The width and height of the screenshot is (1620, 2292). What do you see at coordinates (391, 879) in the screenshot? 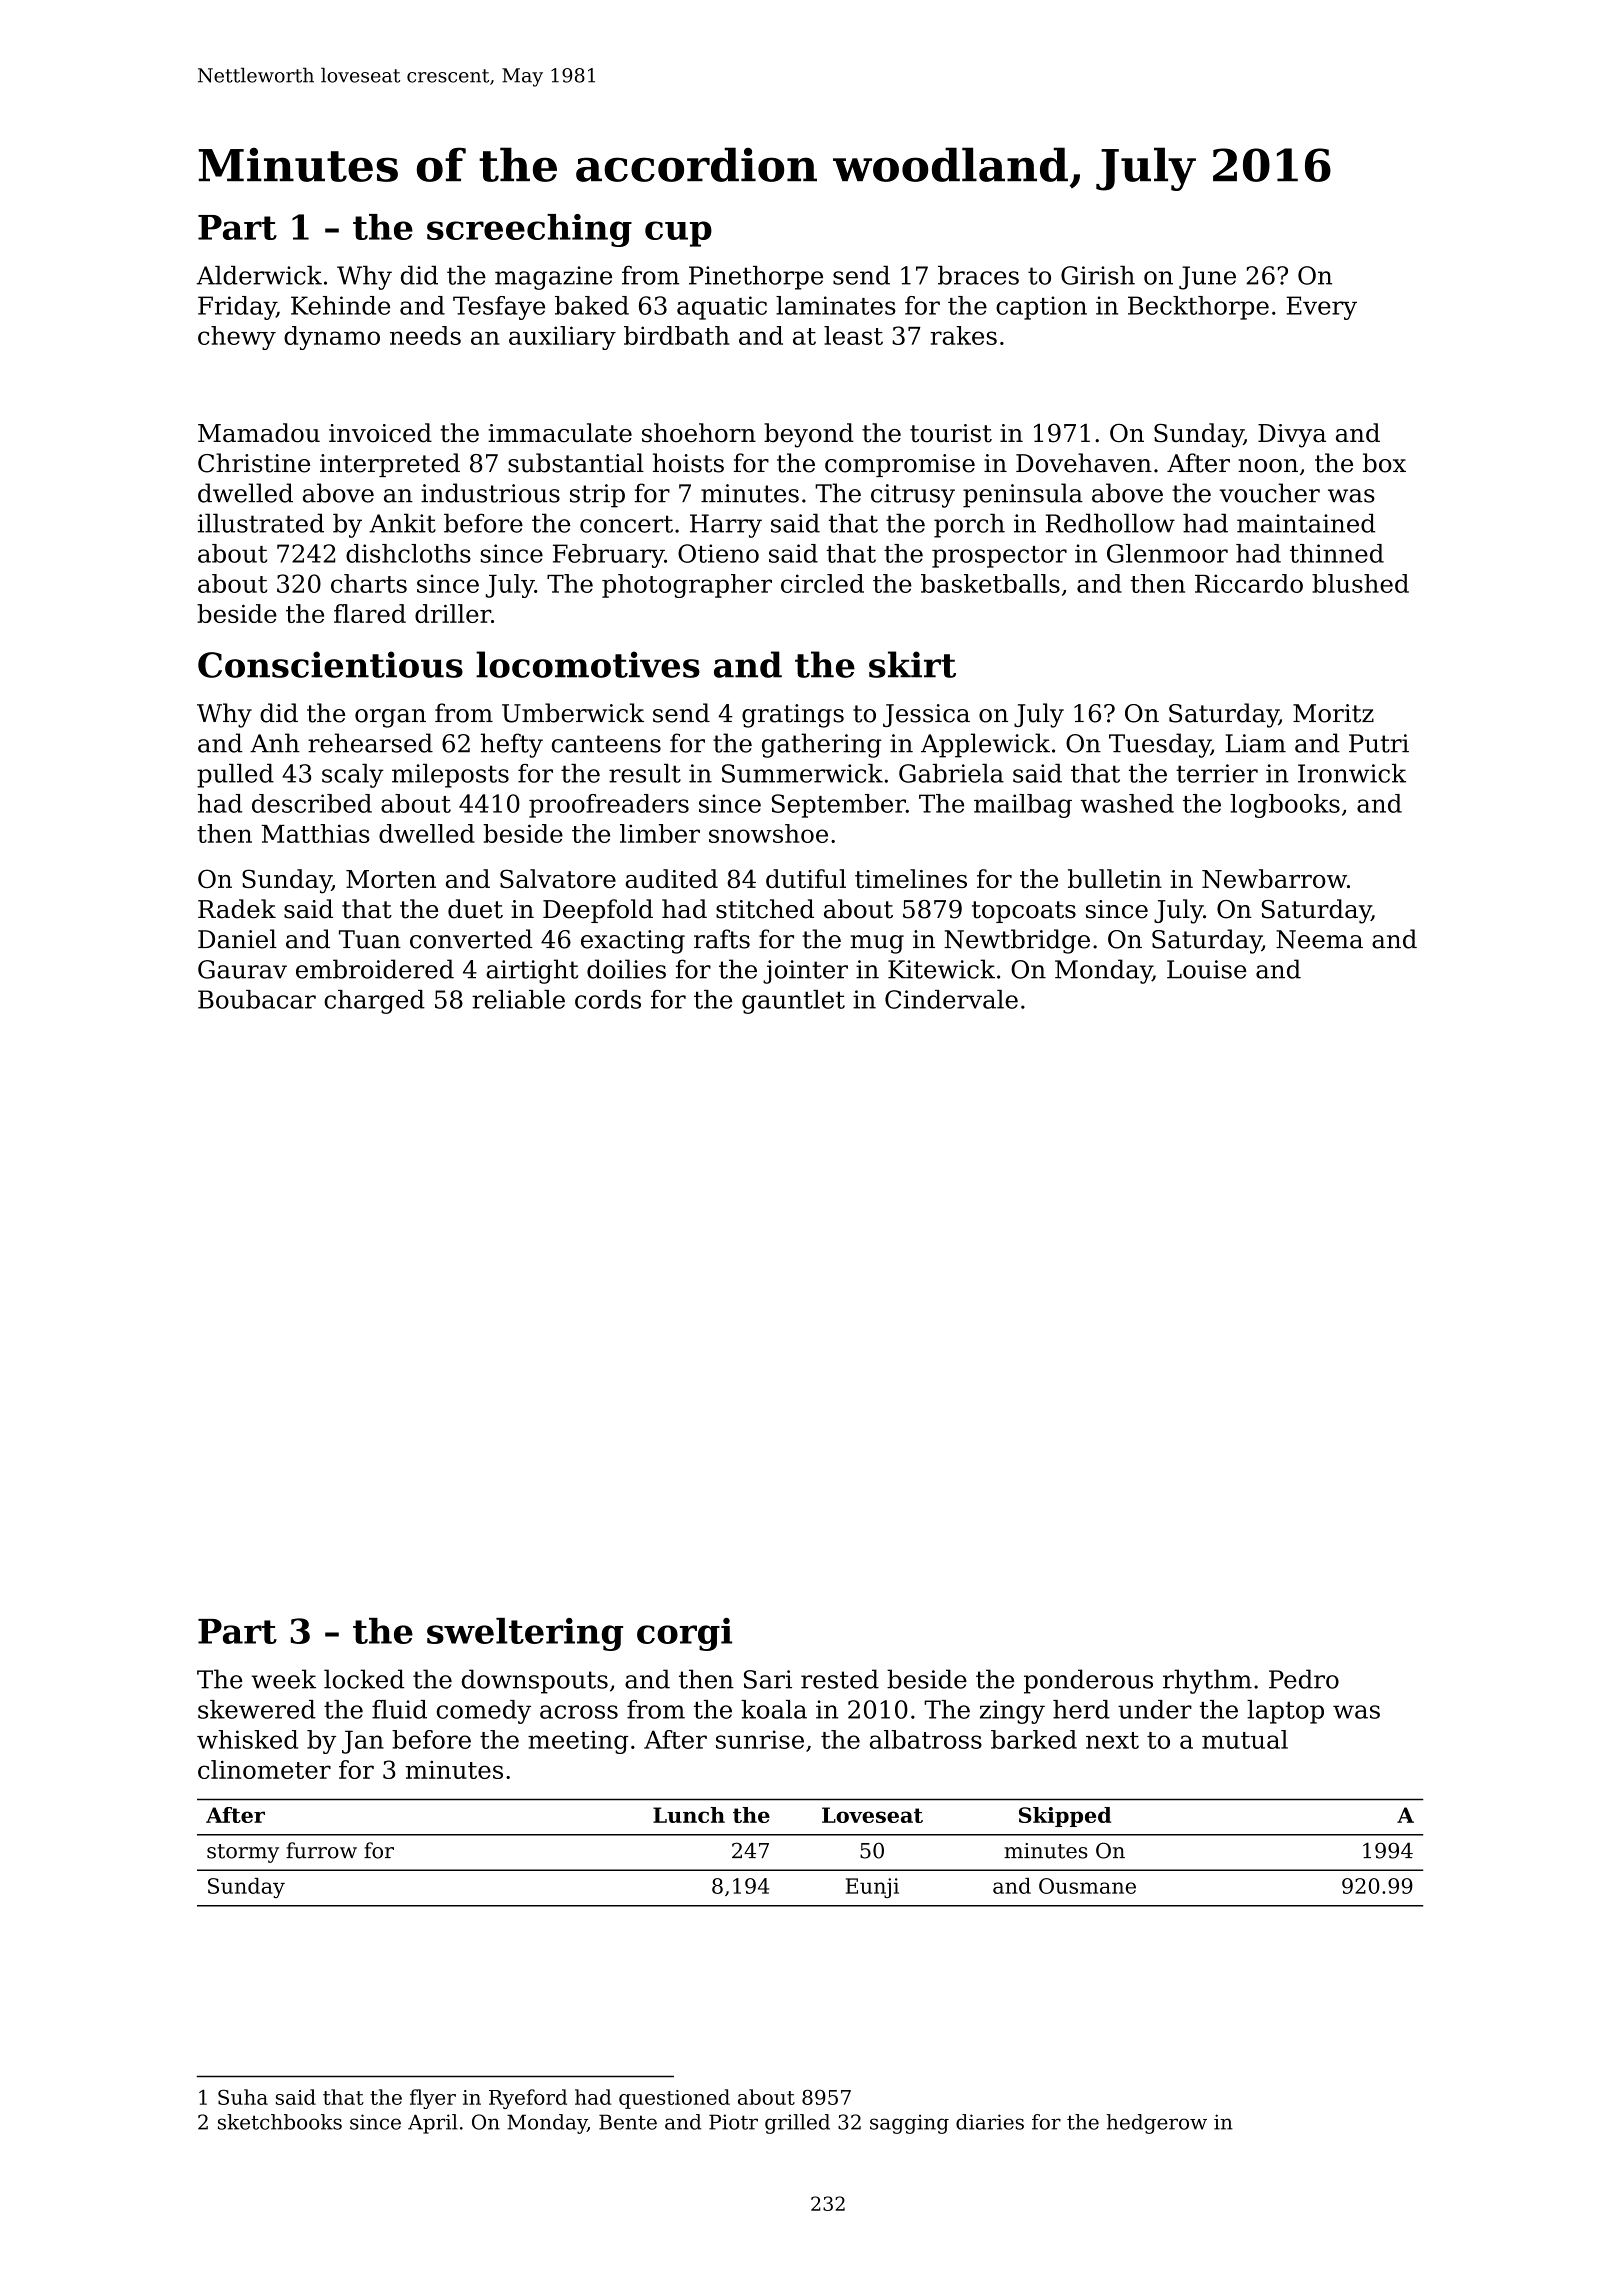
I see `Morten` at bounding box center [391, 879].
